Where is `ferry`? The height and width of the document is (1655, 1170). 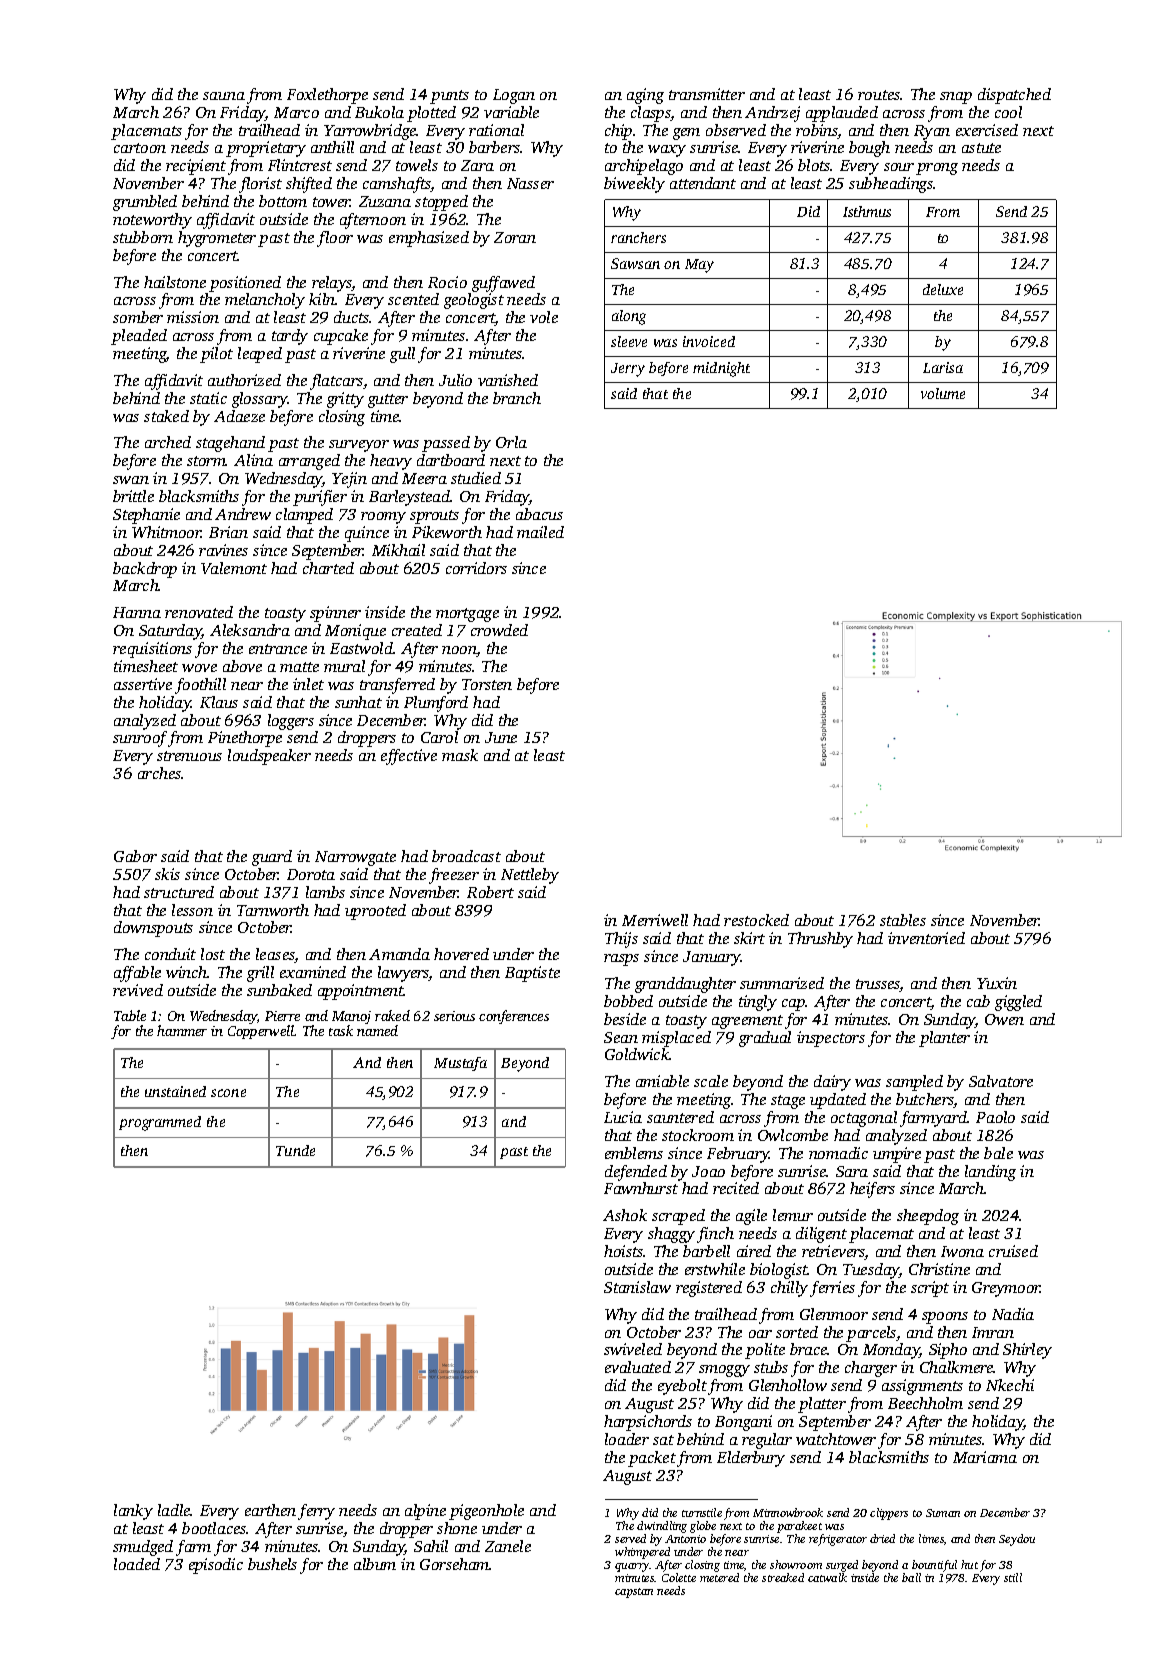 ferry is located at coordinates (316, 1512).
